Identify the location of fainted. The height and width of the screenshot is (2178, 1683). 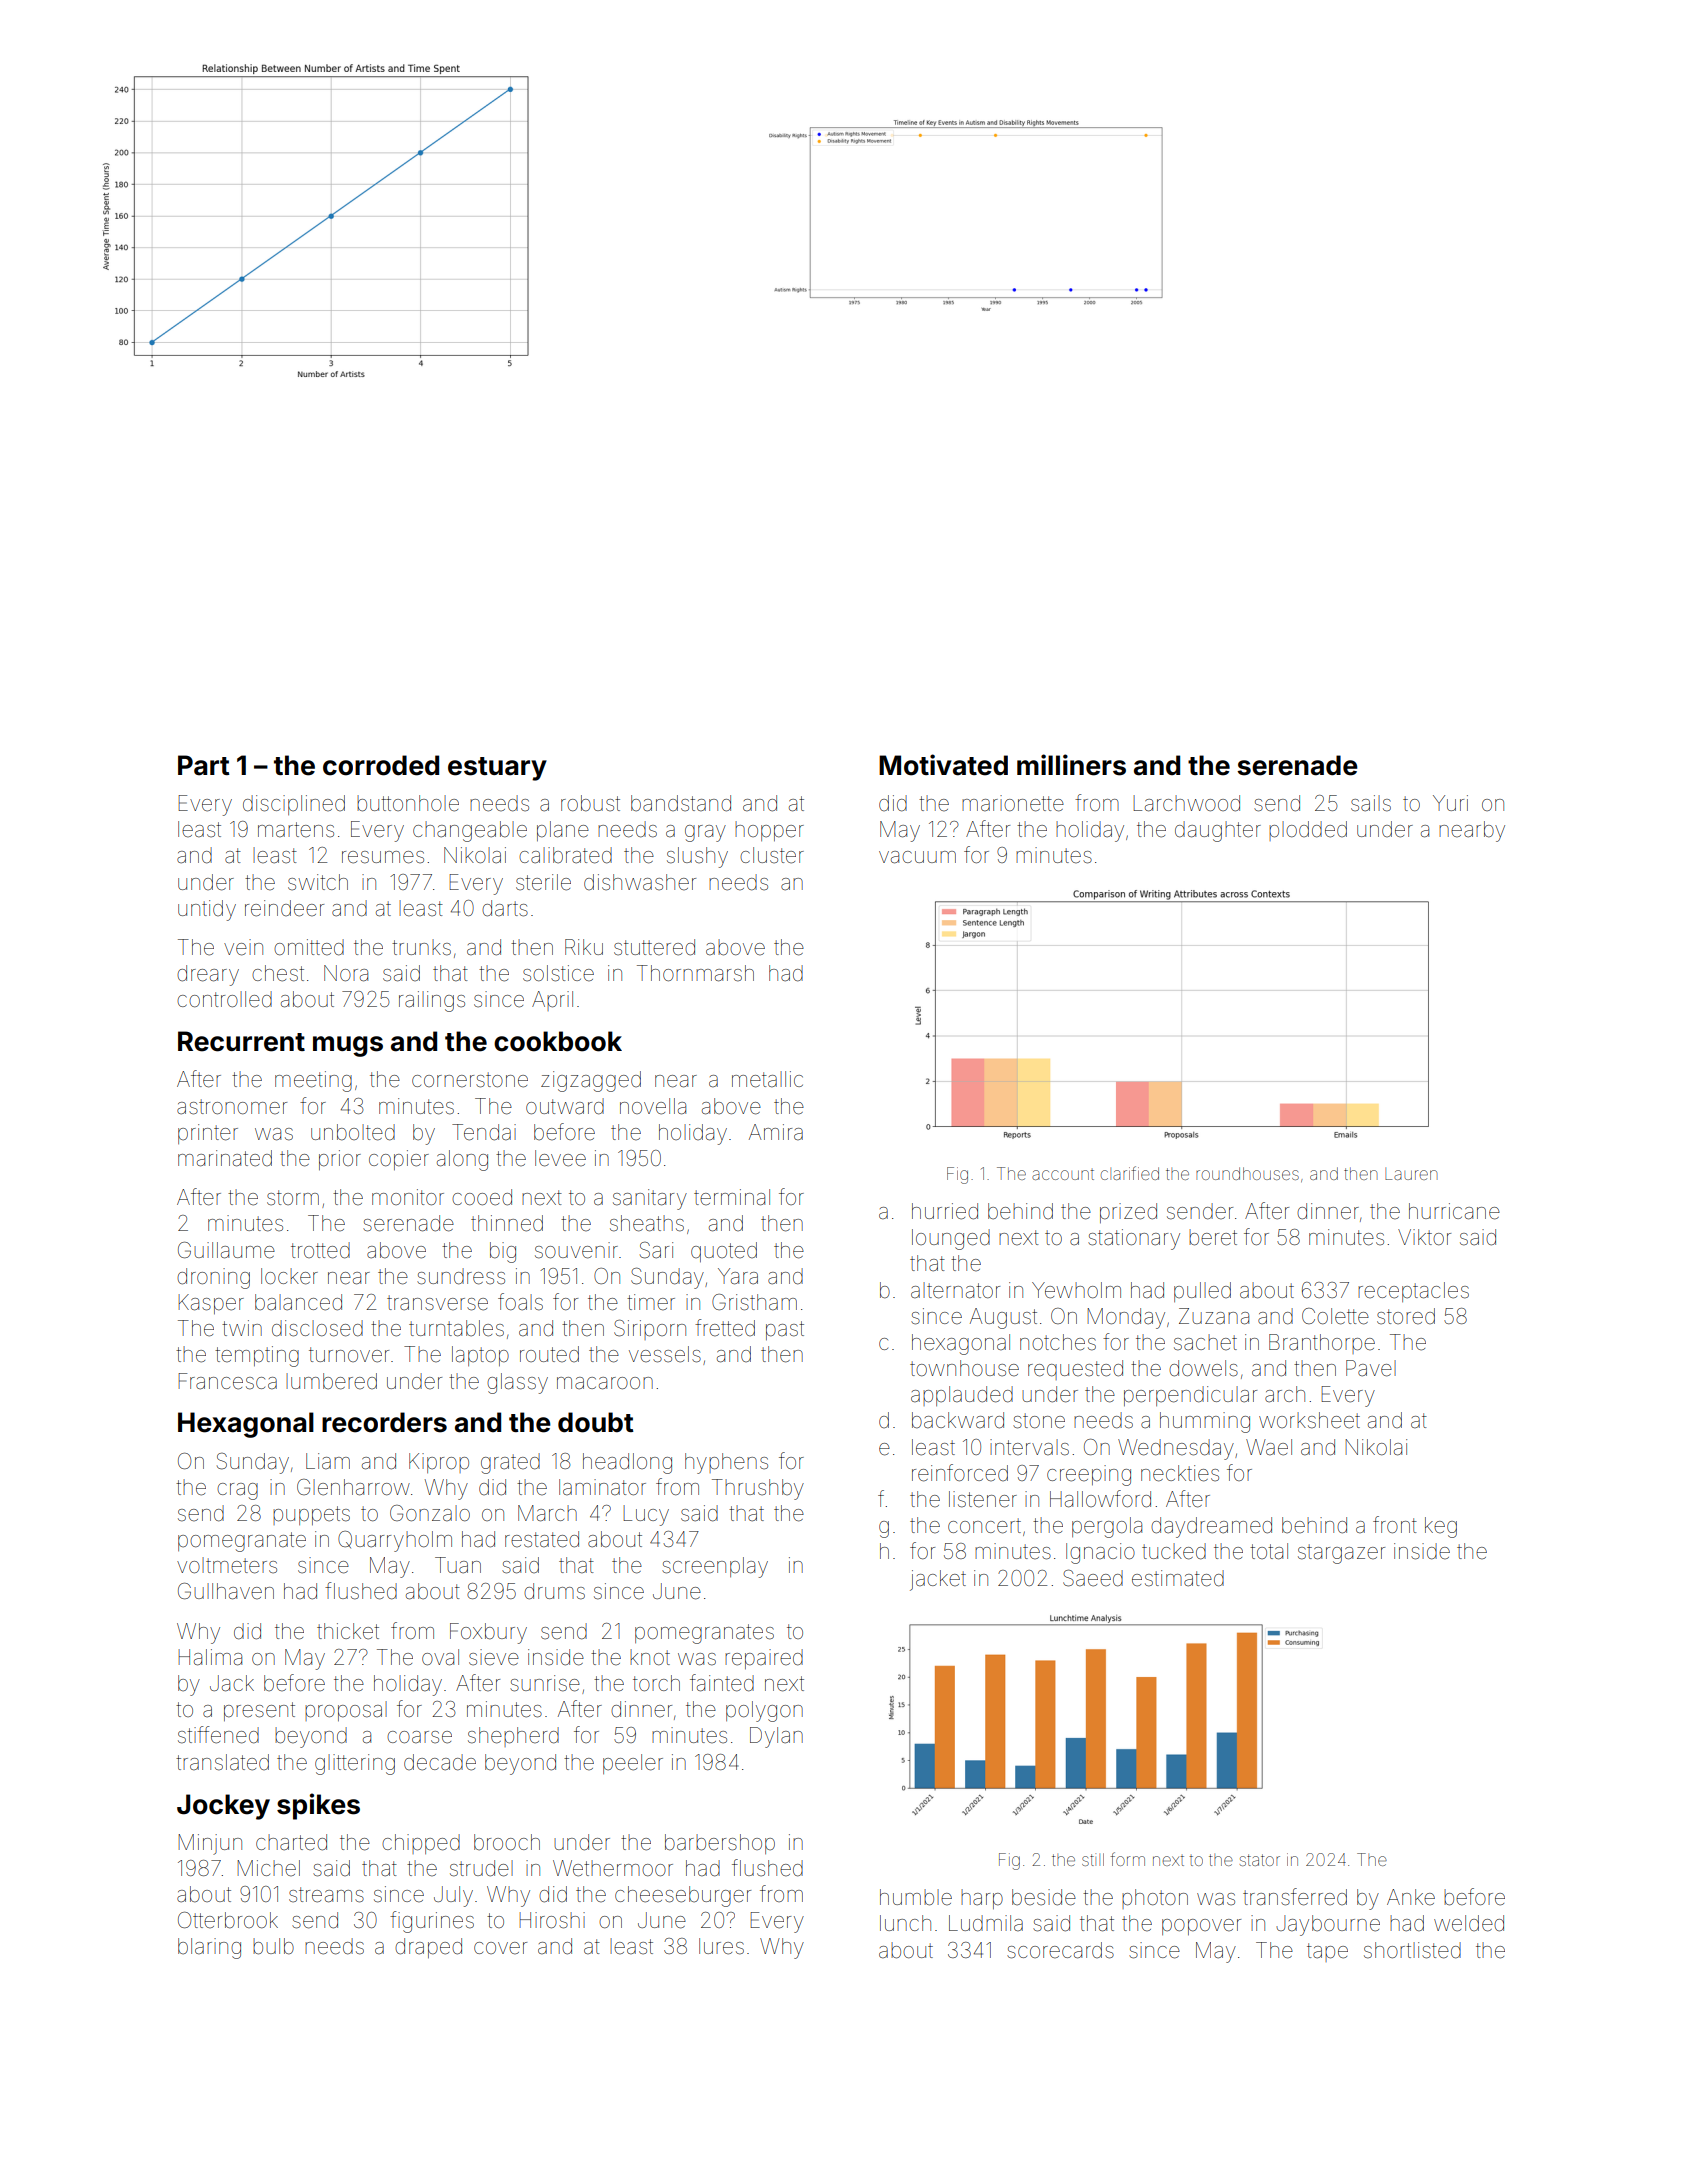
(722, 1683).
